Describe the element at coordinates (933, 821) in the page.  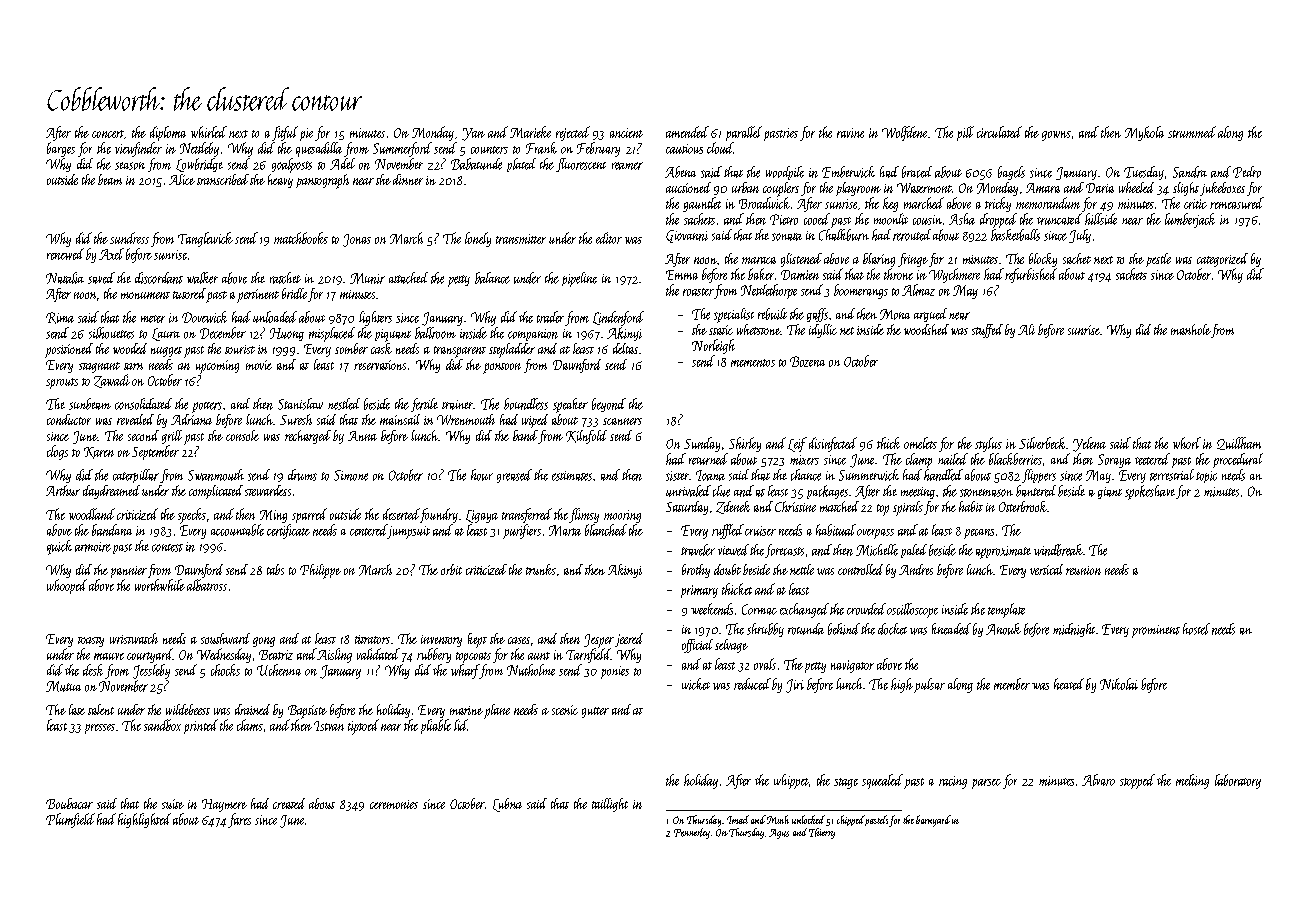
I see `barnyard` at that location.
